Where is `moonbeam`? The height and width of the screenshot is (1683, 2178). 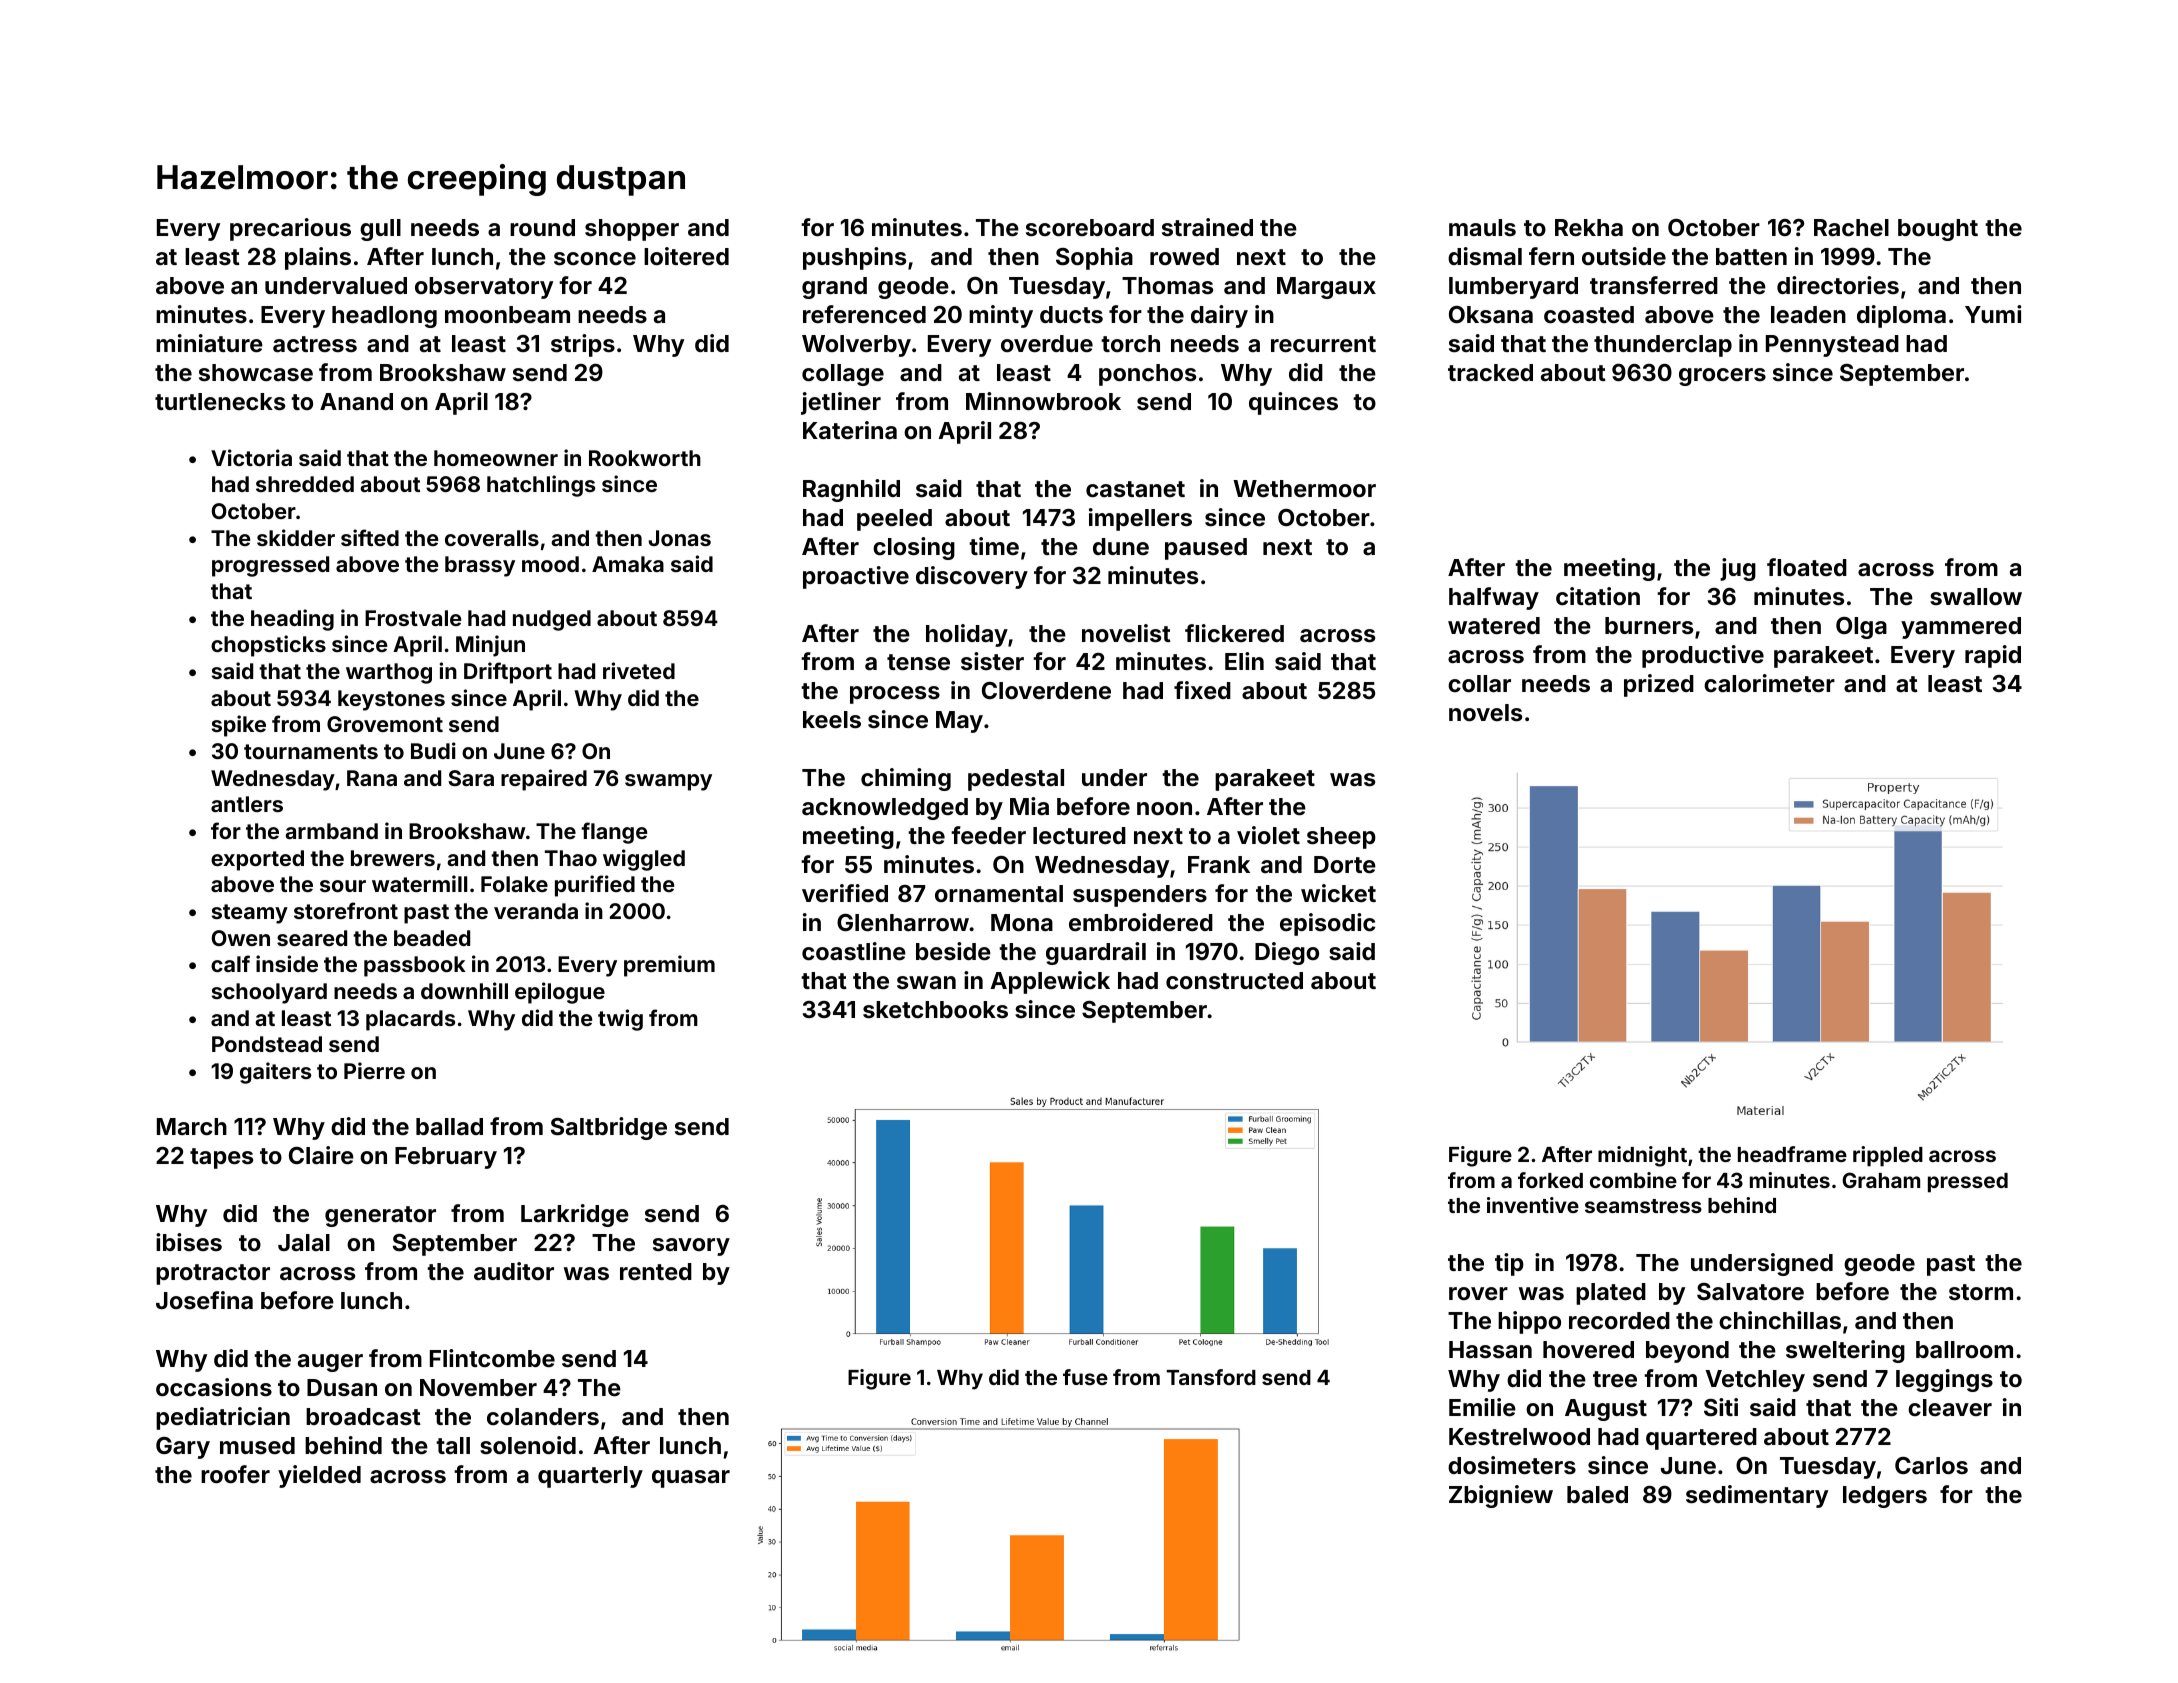
moonbeam is located at coordinates (507, 314).
